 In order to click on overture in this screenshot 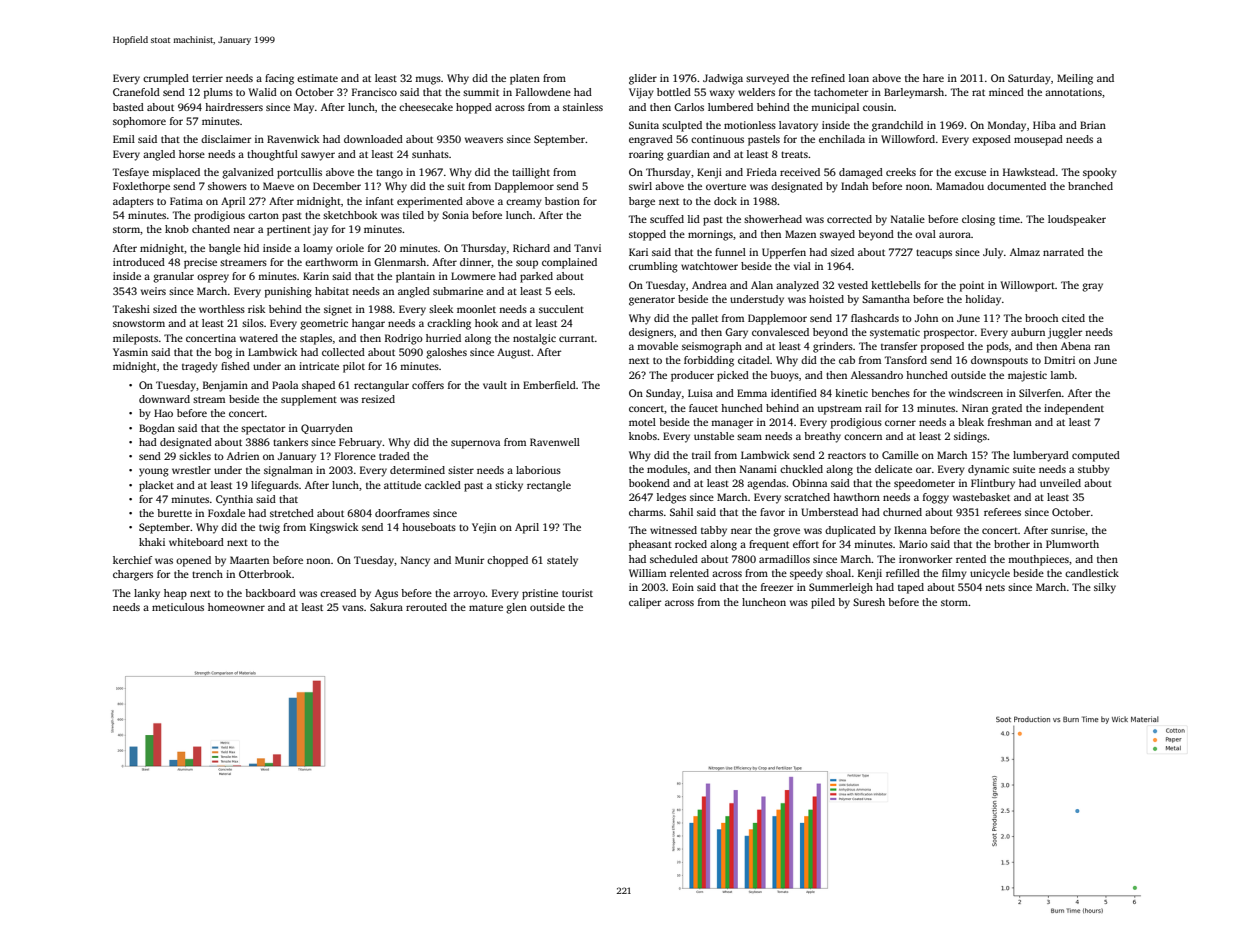, I will do `click(726, 186)`.
